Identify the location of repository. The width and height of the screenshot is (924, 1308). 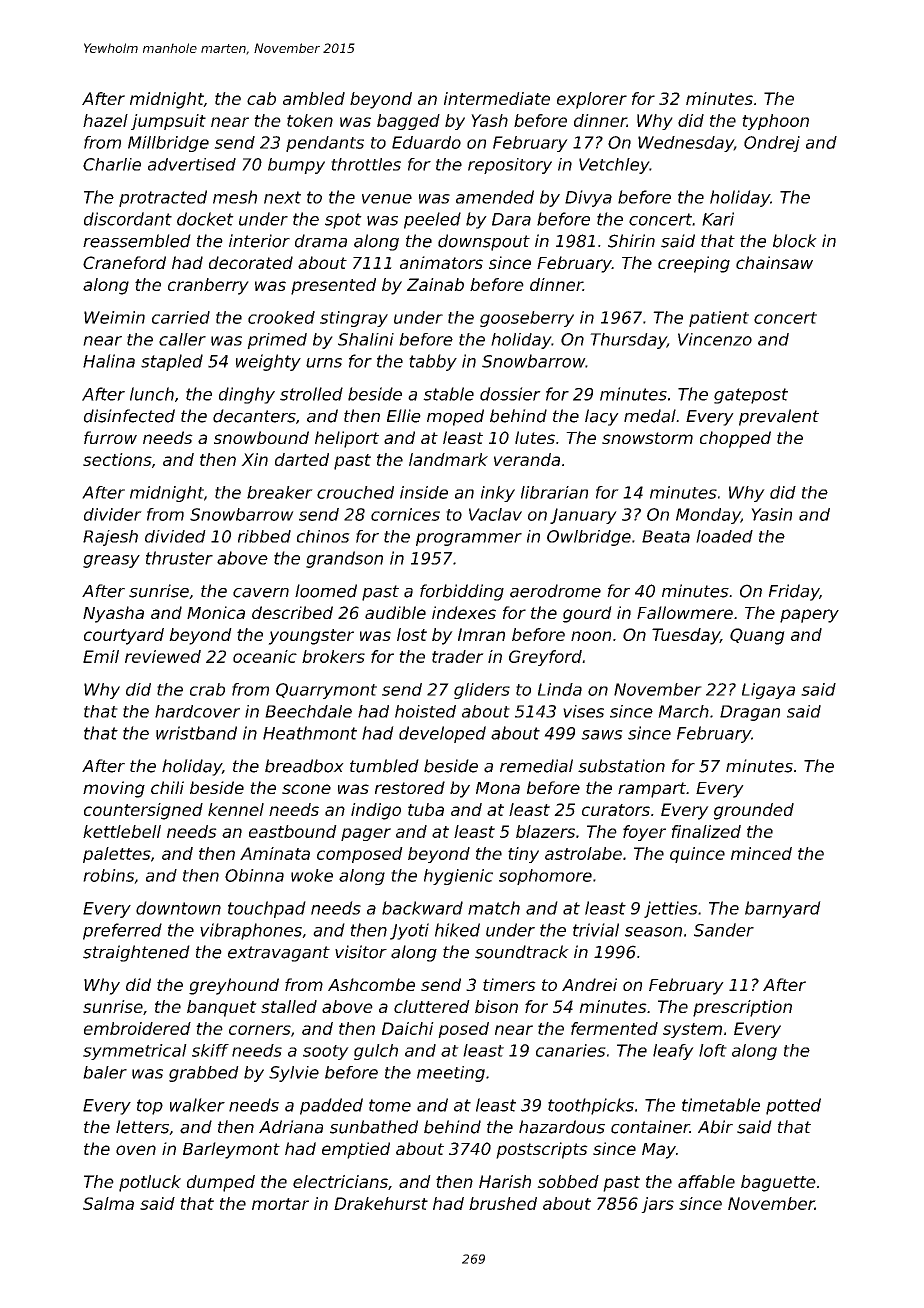
(510, 166).
